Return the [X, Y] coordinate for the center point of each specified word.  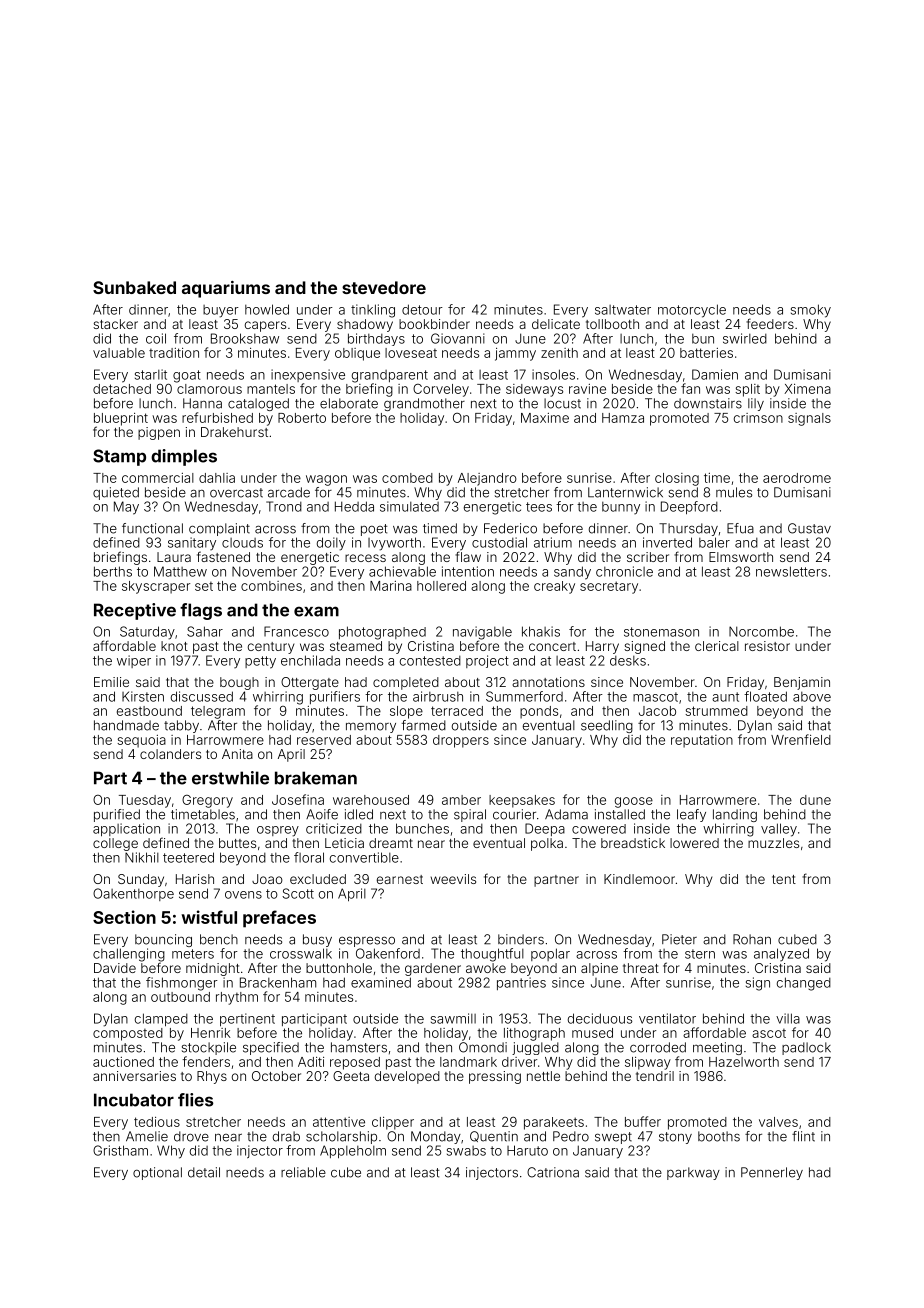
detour [422, 309]
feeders [770, 323]
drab [286, 1136]
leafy [691, 815]
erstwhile [230, 778]
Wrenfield [801, 739]
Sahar [205, 631]
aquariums [226, 289]
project [487, 661]
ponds [539, 712]
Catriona [553, 1172]
